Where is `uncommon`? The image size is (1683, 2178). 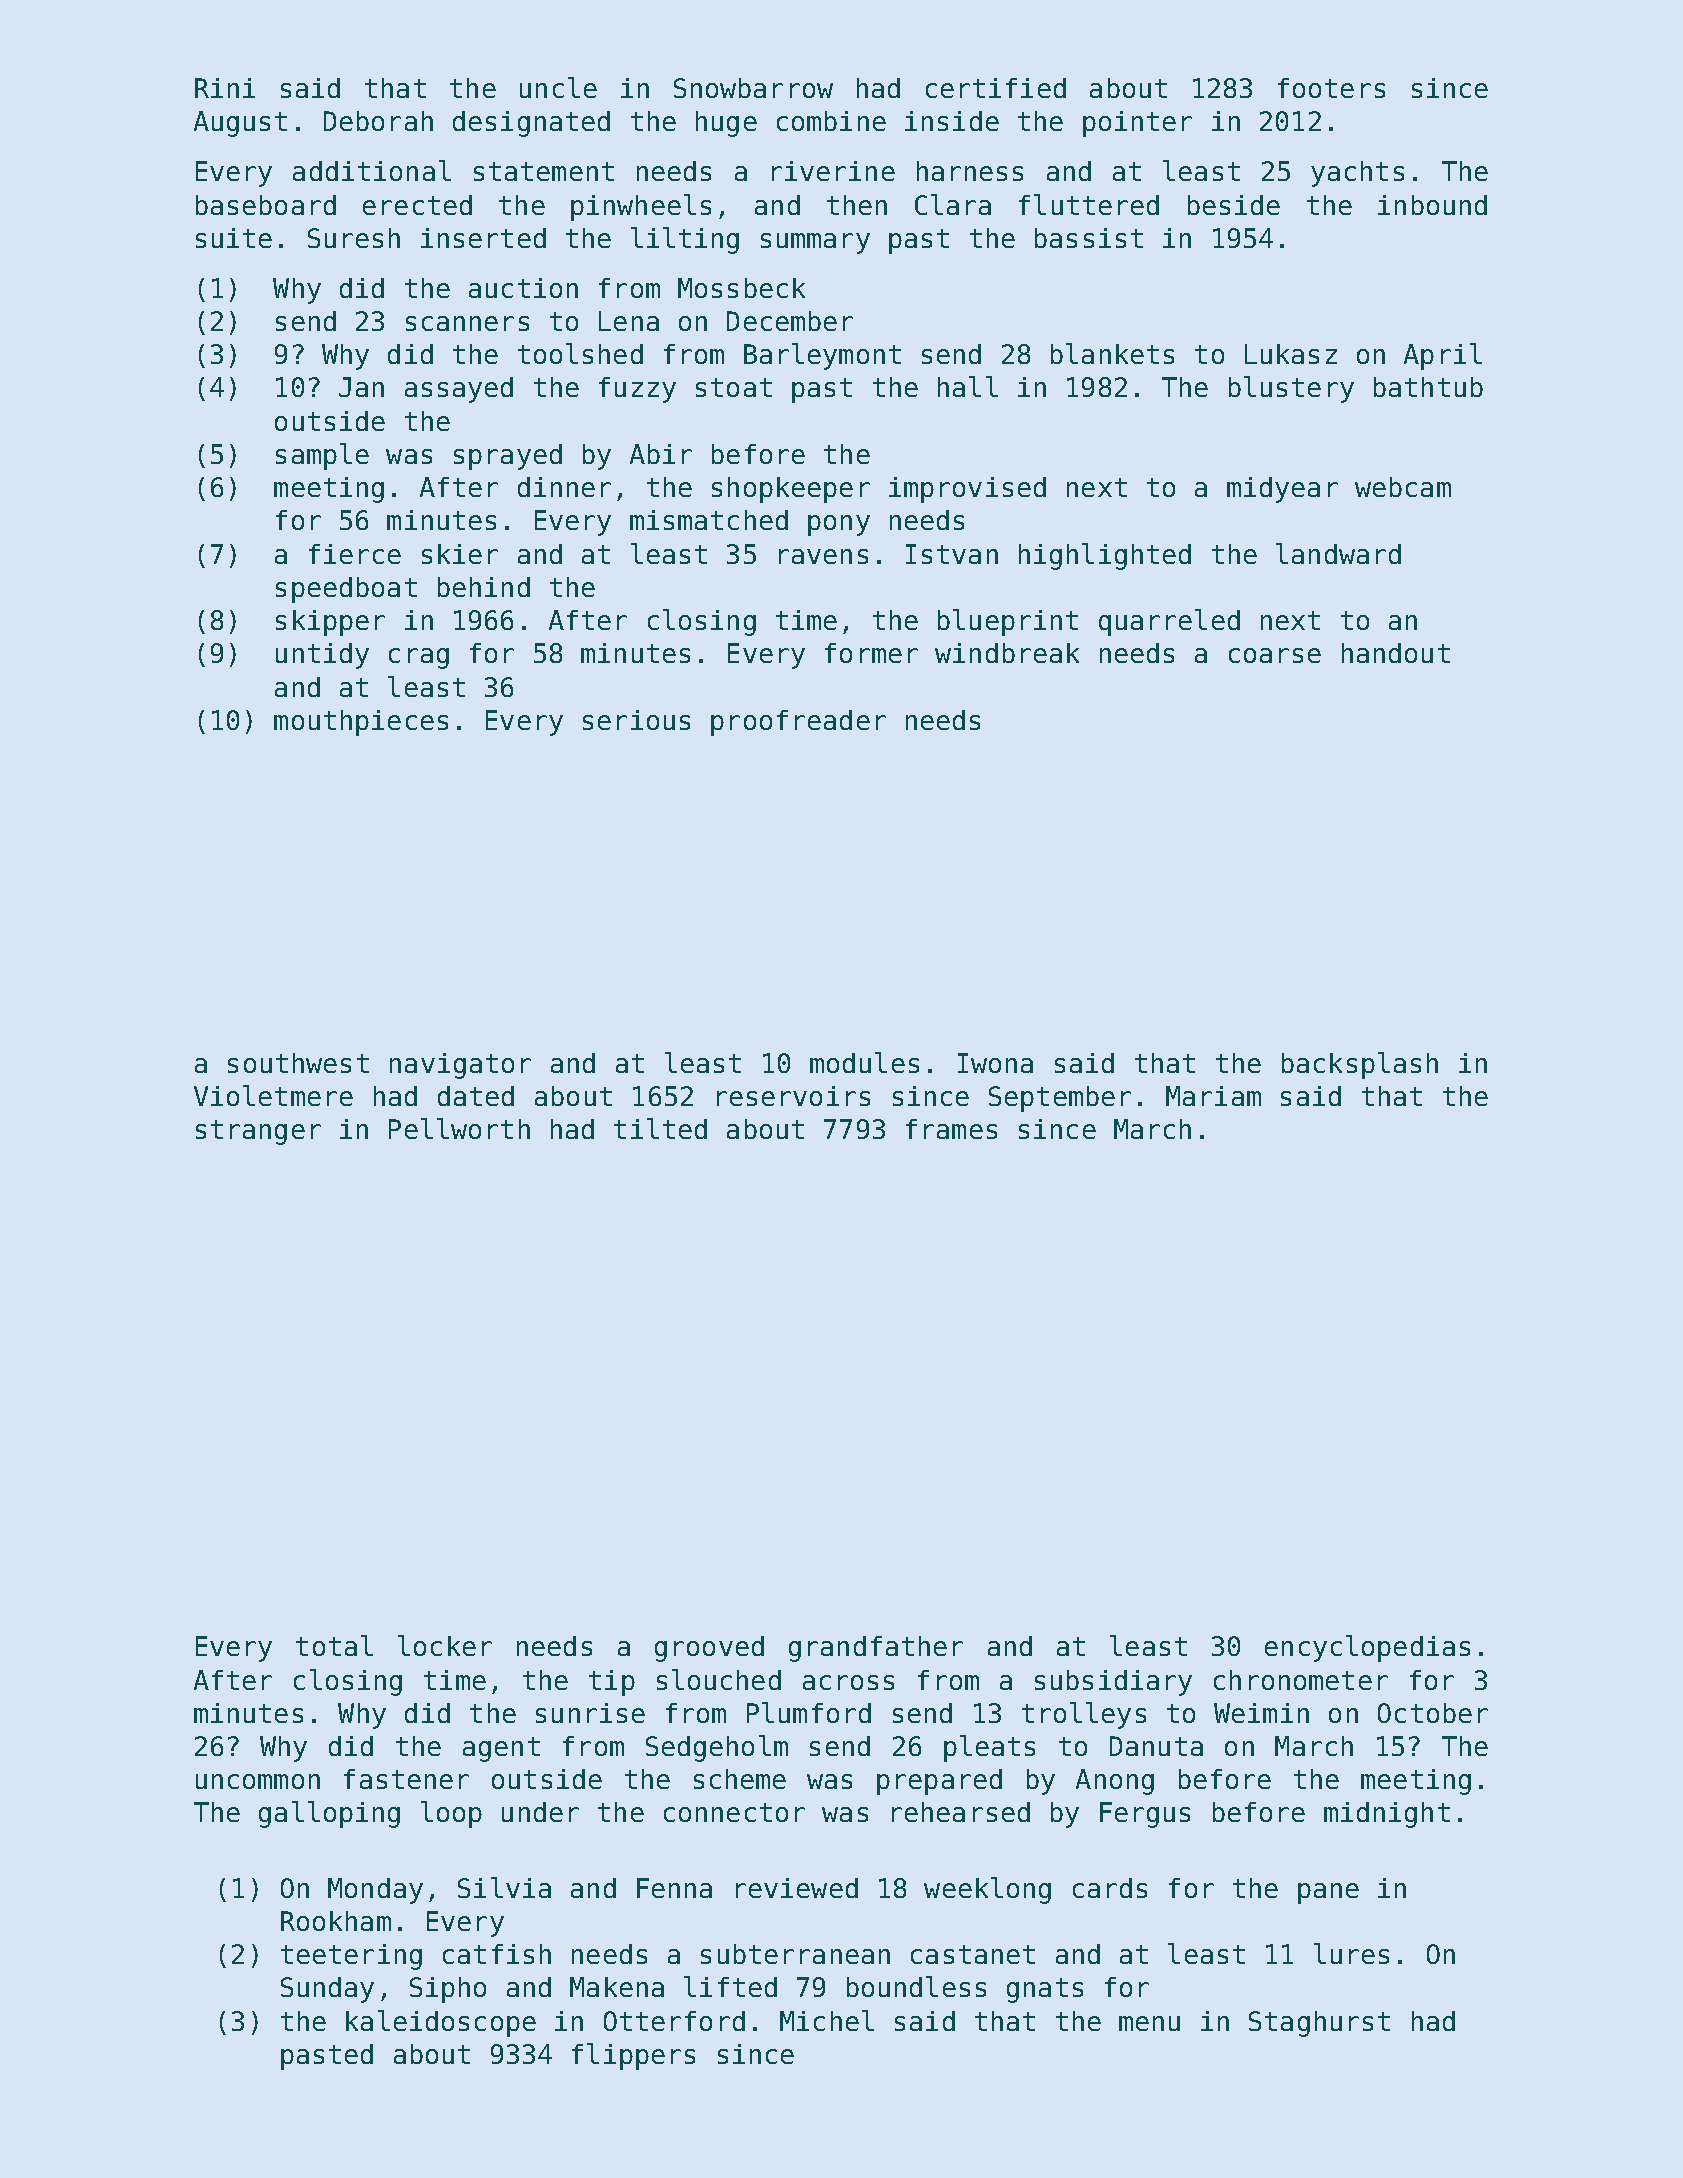
uncommon is located at coordinates (258, 1781).
